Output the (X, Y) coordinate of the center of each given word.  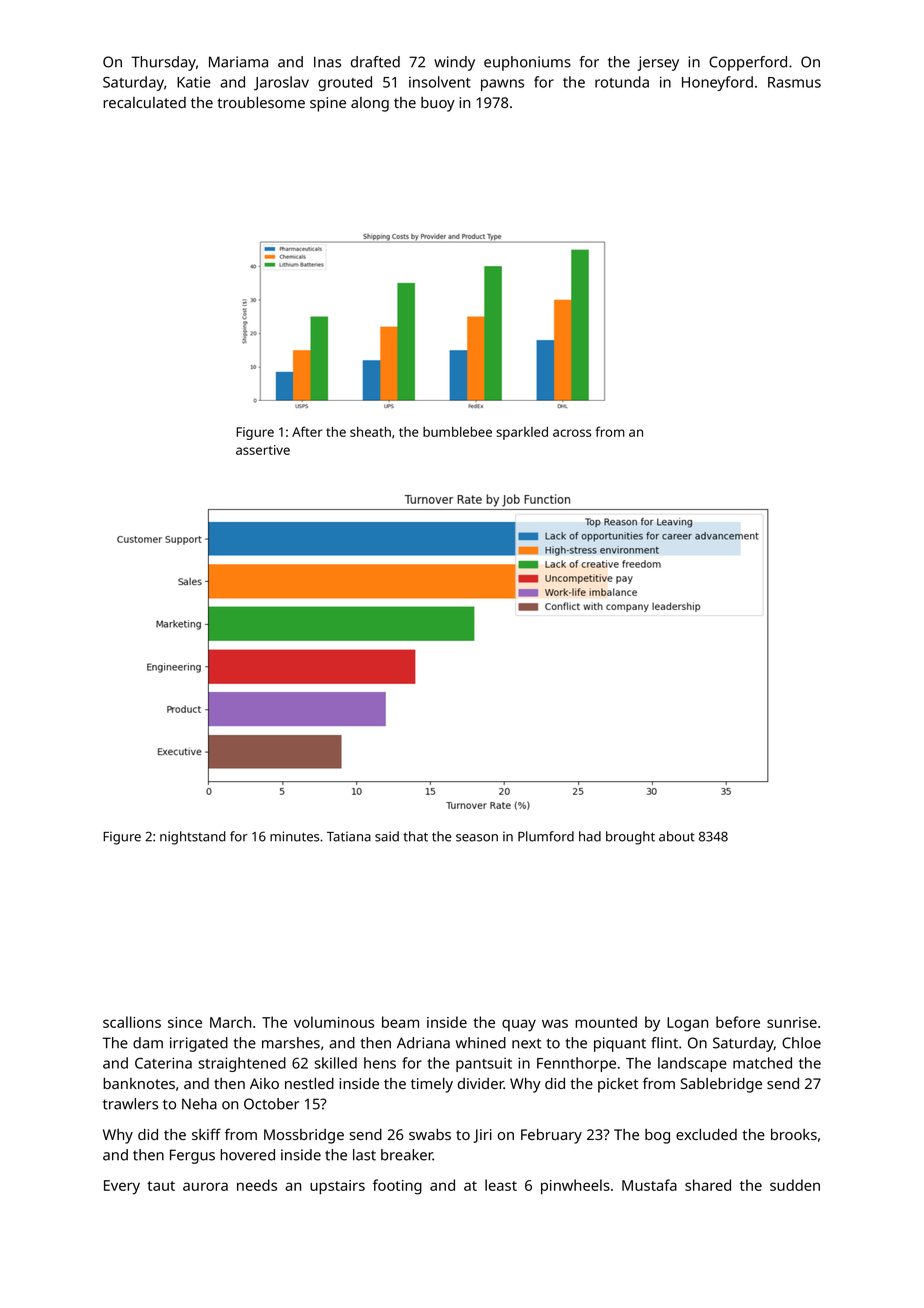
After (307, 431)
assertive (263, 450)
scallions (132, 1022)
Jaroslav (281, 83)
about (677, 836)
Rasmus (794, 82)
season (477, 838)
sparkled (522, 433)
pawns (502, 85)
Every (122, 1187)
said (387, 836)
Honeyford (717, 83)
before (738, 1022)
